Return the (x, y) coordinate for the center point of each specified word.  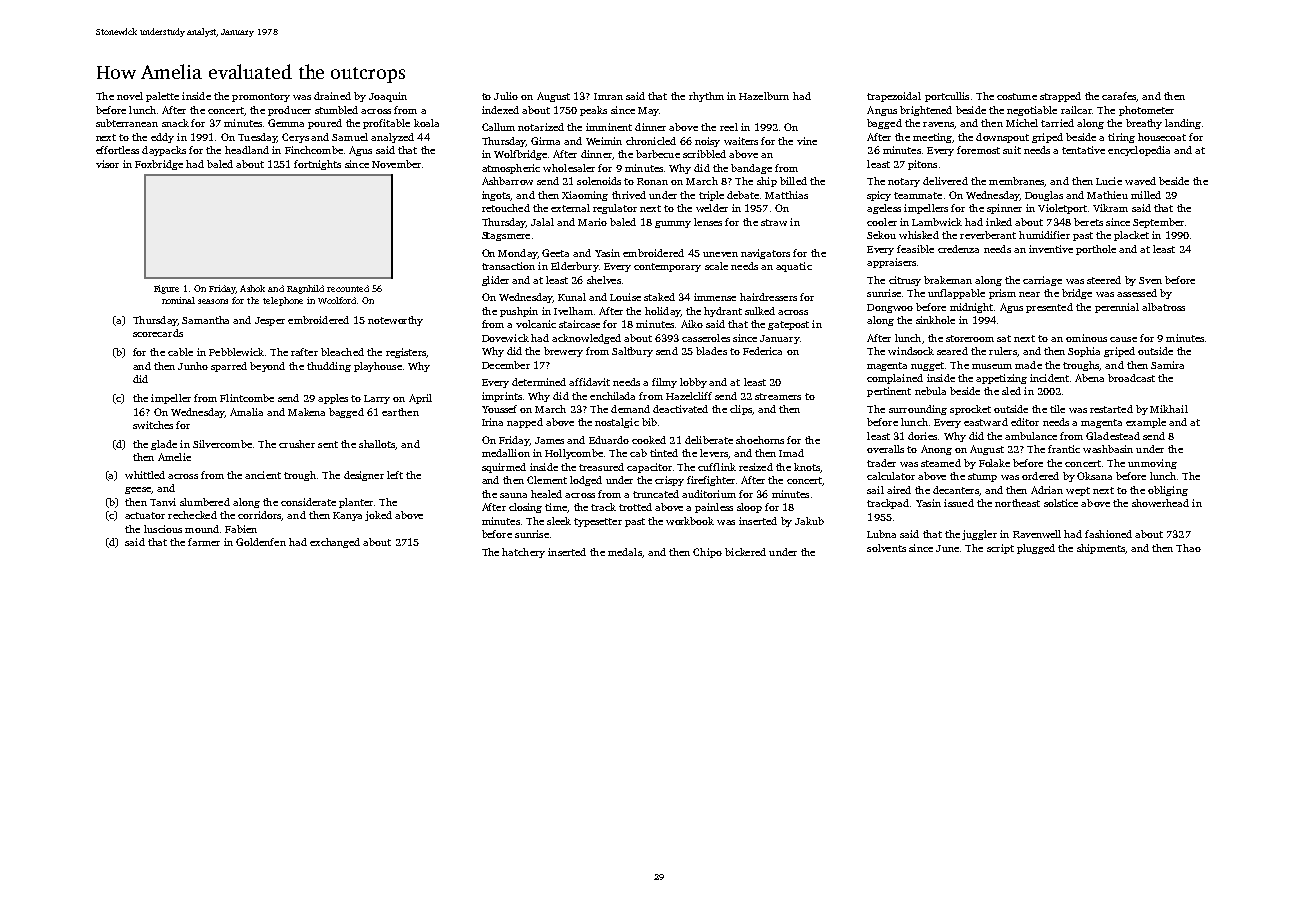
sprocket (970, 410)
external (570, 208)
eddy (162, 138)
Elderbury (574, 267)
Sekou (881, 235)
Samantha (205, 320)
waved (1140, 181)
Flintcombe (247, 398)
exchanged (335, 543)
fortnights (317, 165)
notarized (541, 127)
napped (525, 423)
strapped (1060, 97)
